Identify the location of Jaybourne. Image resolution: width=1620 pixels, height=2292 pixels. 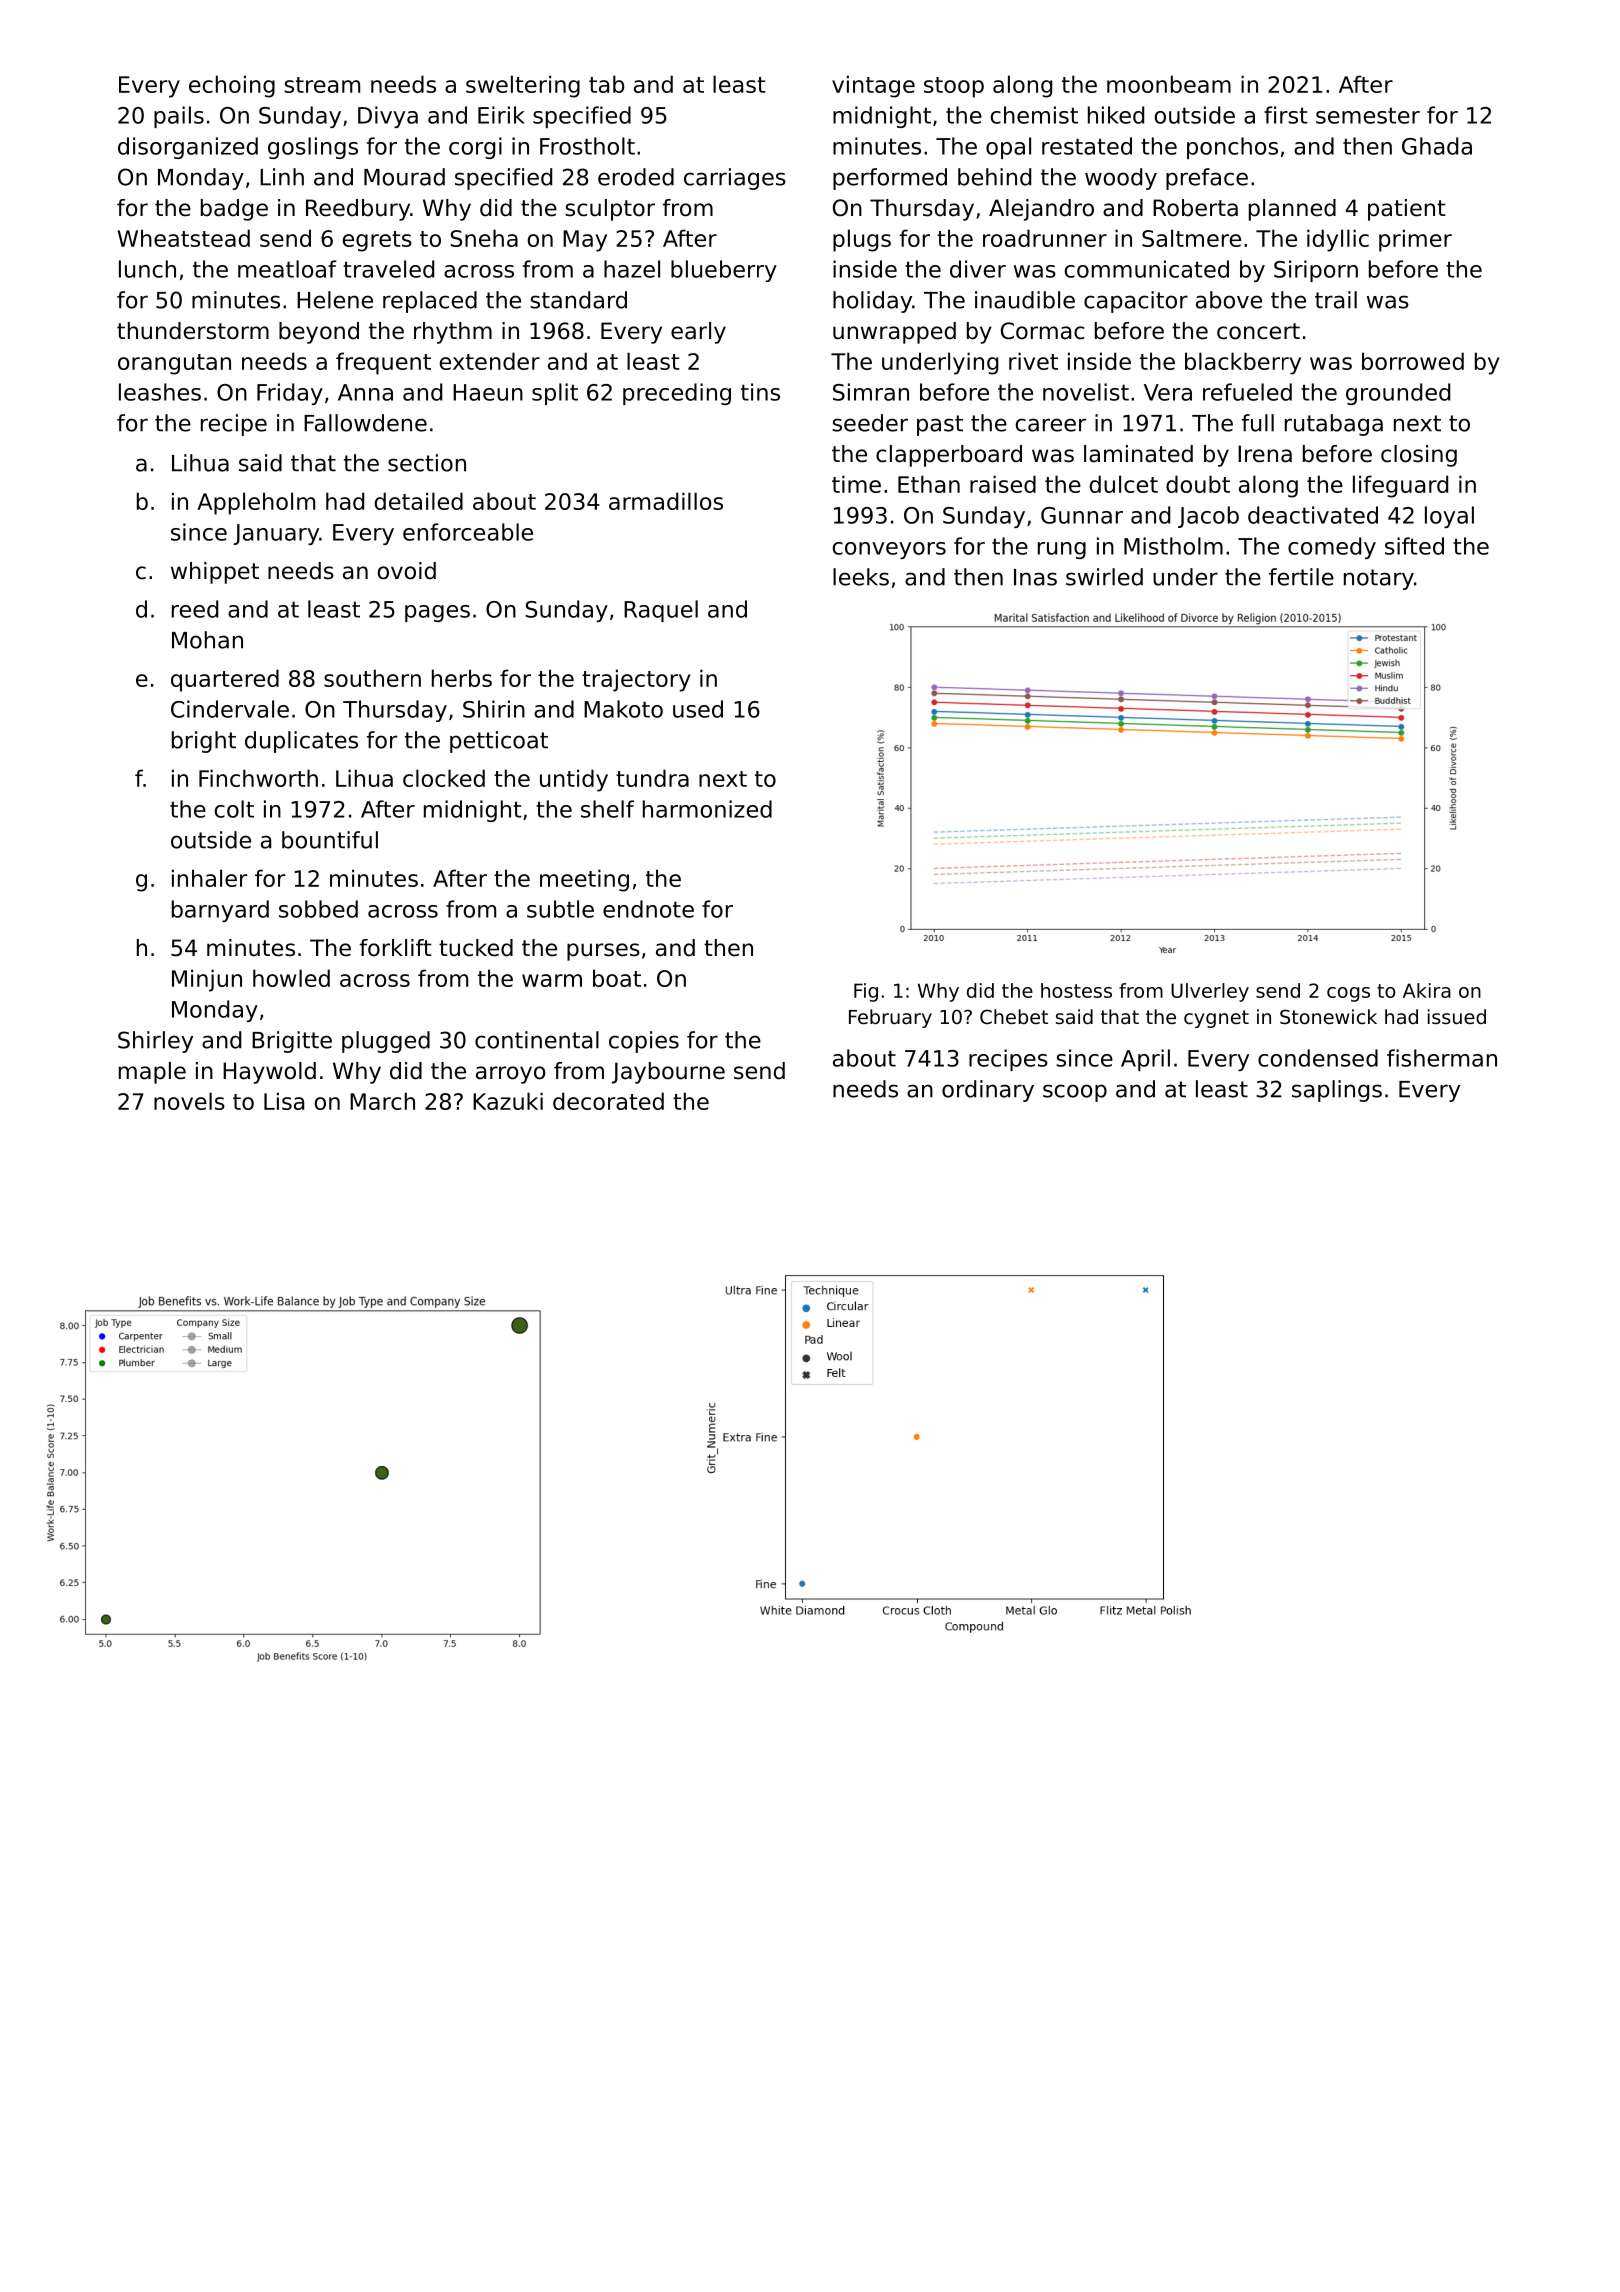
(668, 1073).
